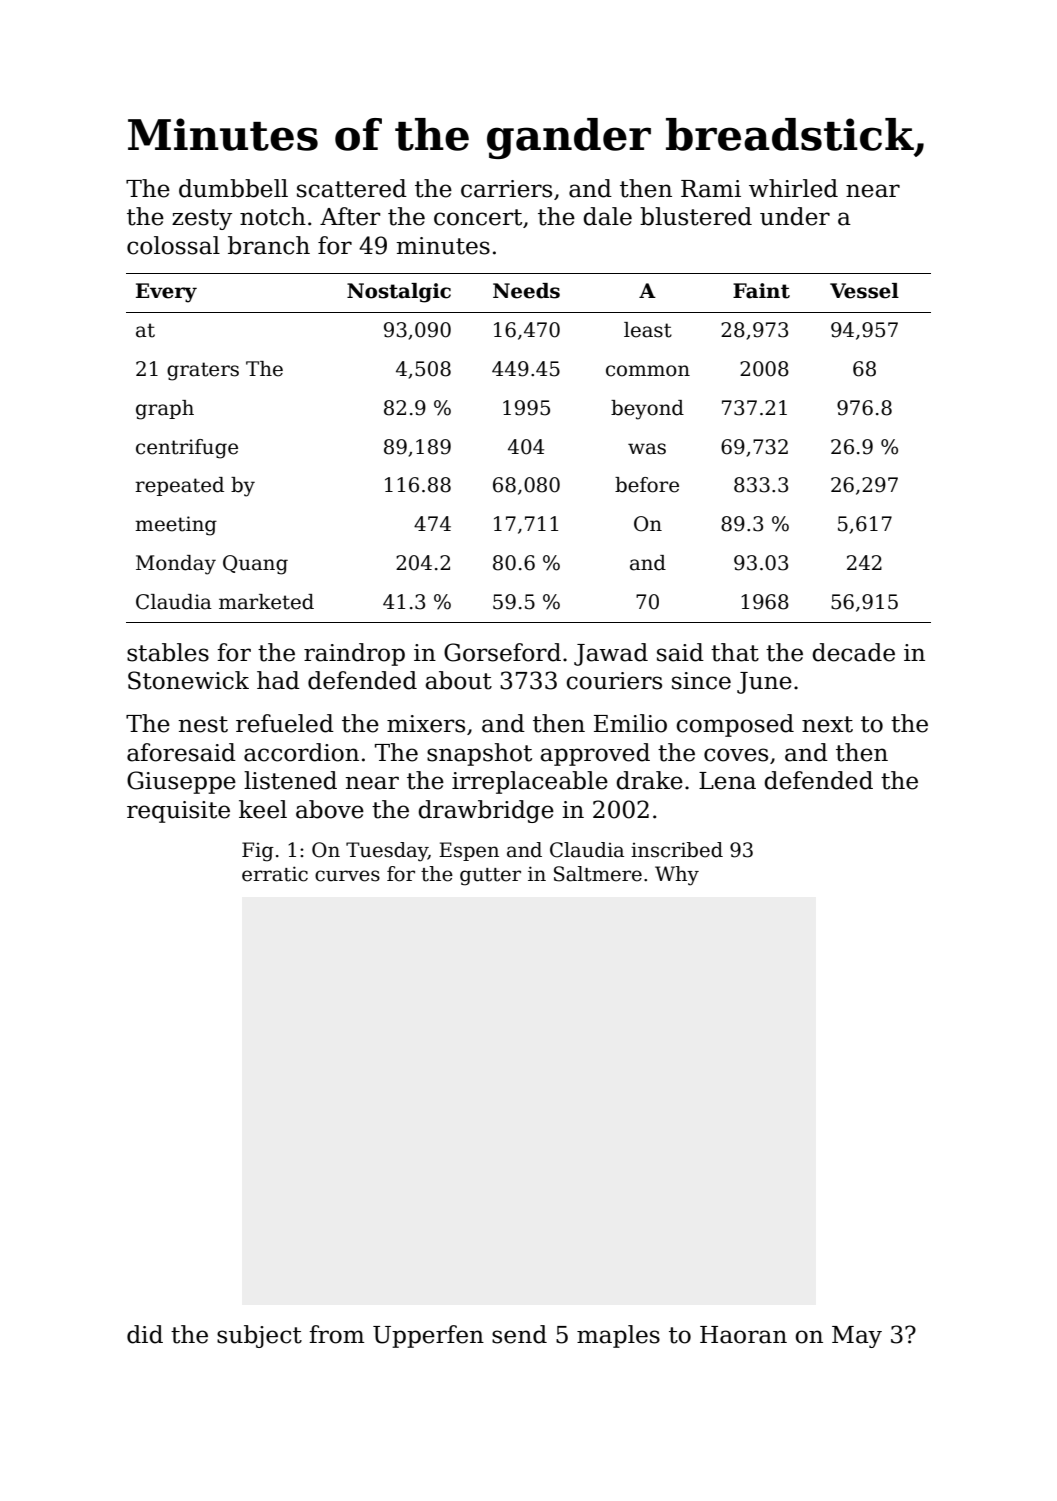 The image size is (1057, 1501). What do you see at coordinates (269, 245) in the screenshot?
I see `branch` at bounding box center [269, 245].
